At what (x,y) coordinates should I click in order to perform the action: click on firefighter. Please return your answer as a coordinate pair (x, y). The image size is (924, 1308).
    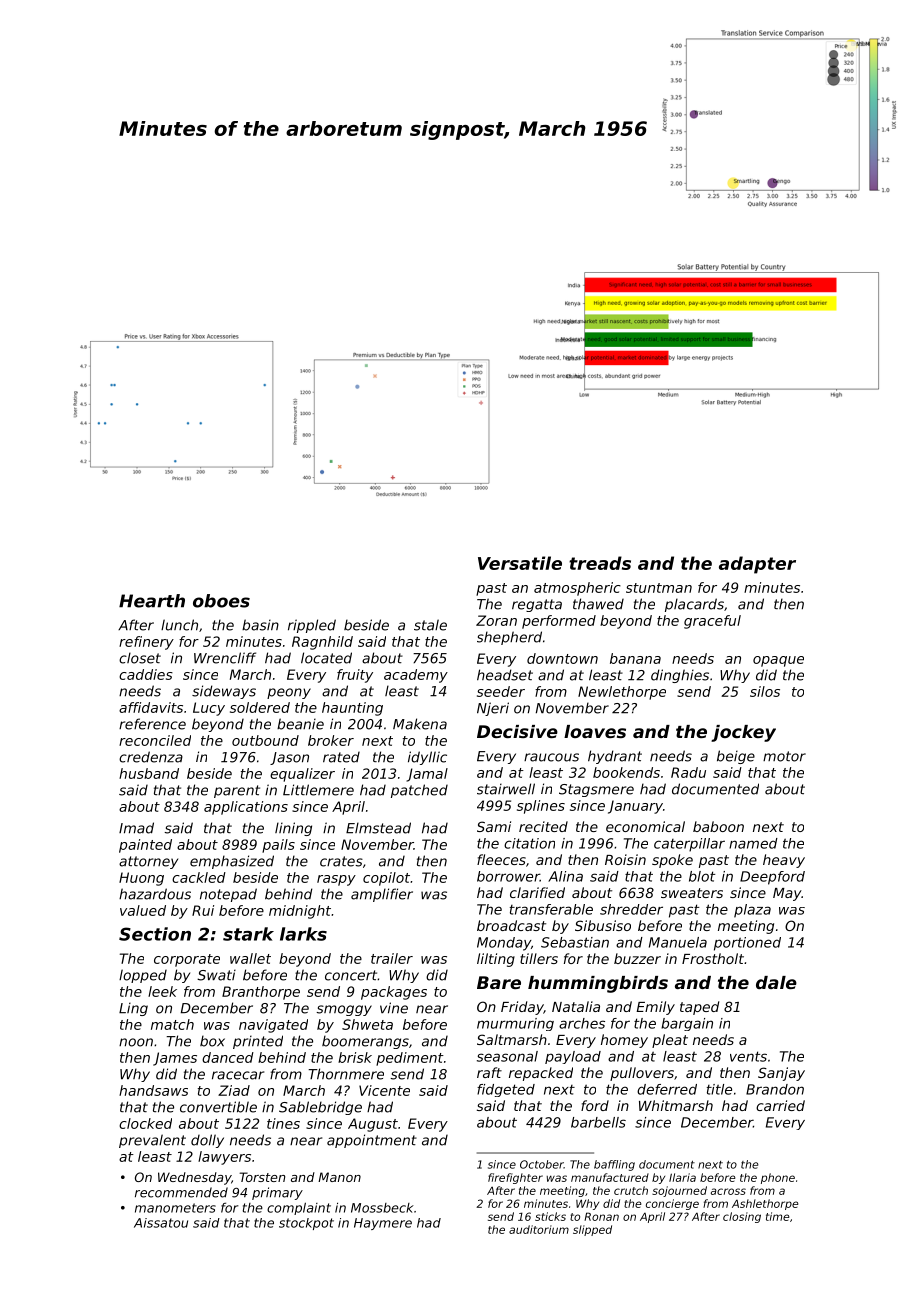
    Looking at the image, I should click on (515, 1178).
